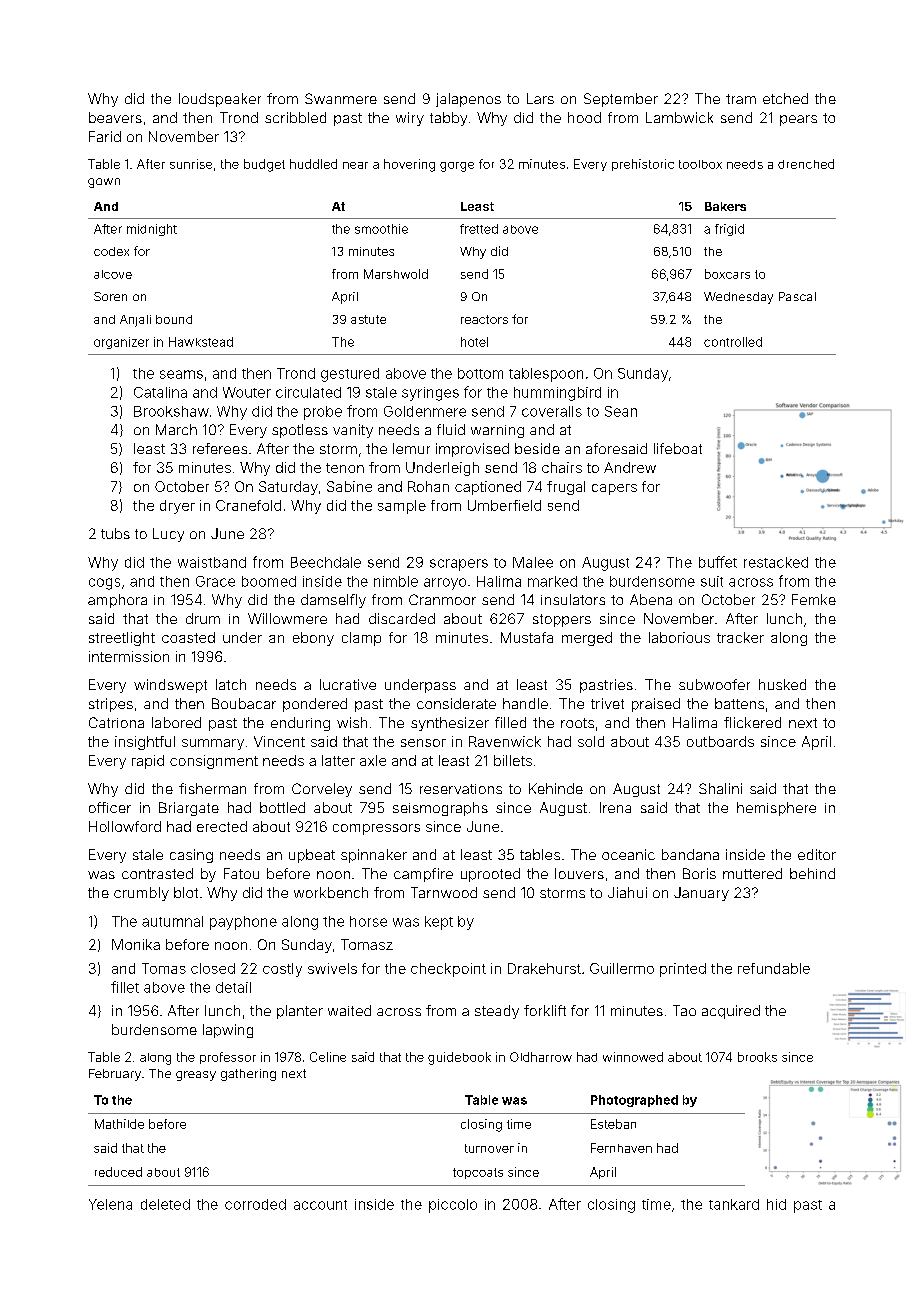 The image size is (924, 1308). Describe the element at coordinates (115, 533) in the page. I see `tubs` at that location.
